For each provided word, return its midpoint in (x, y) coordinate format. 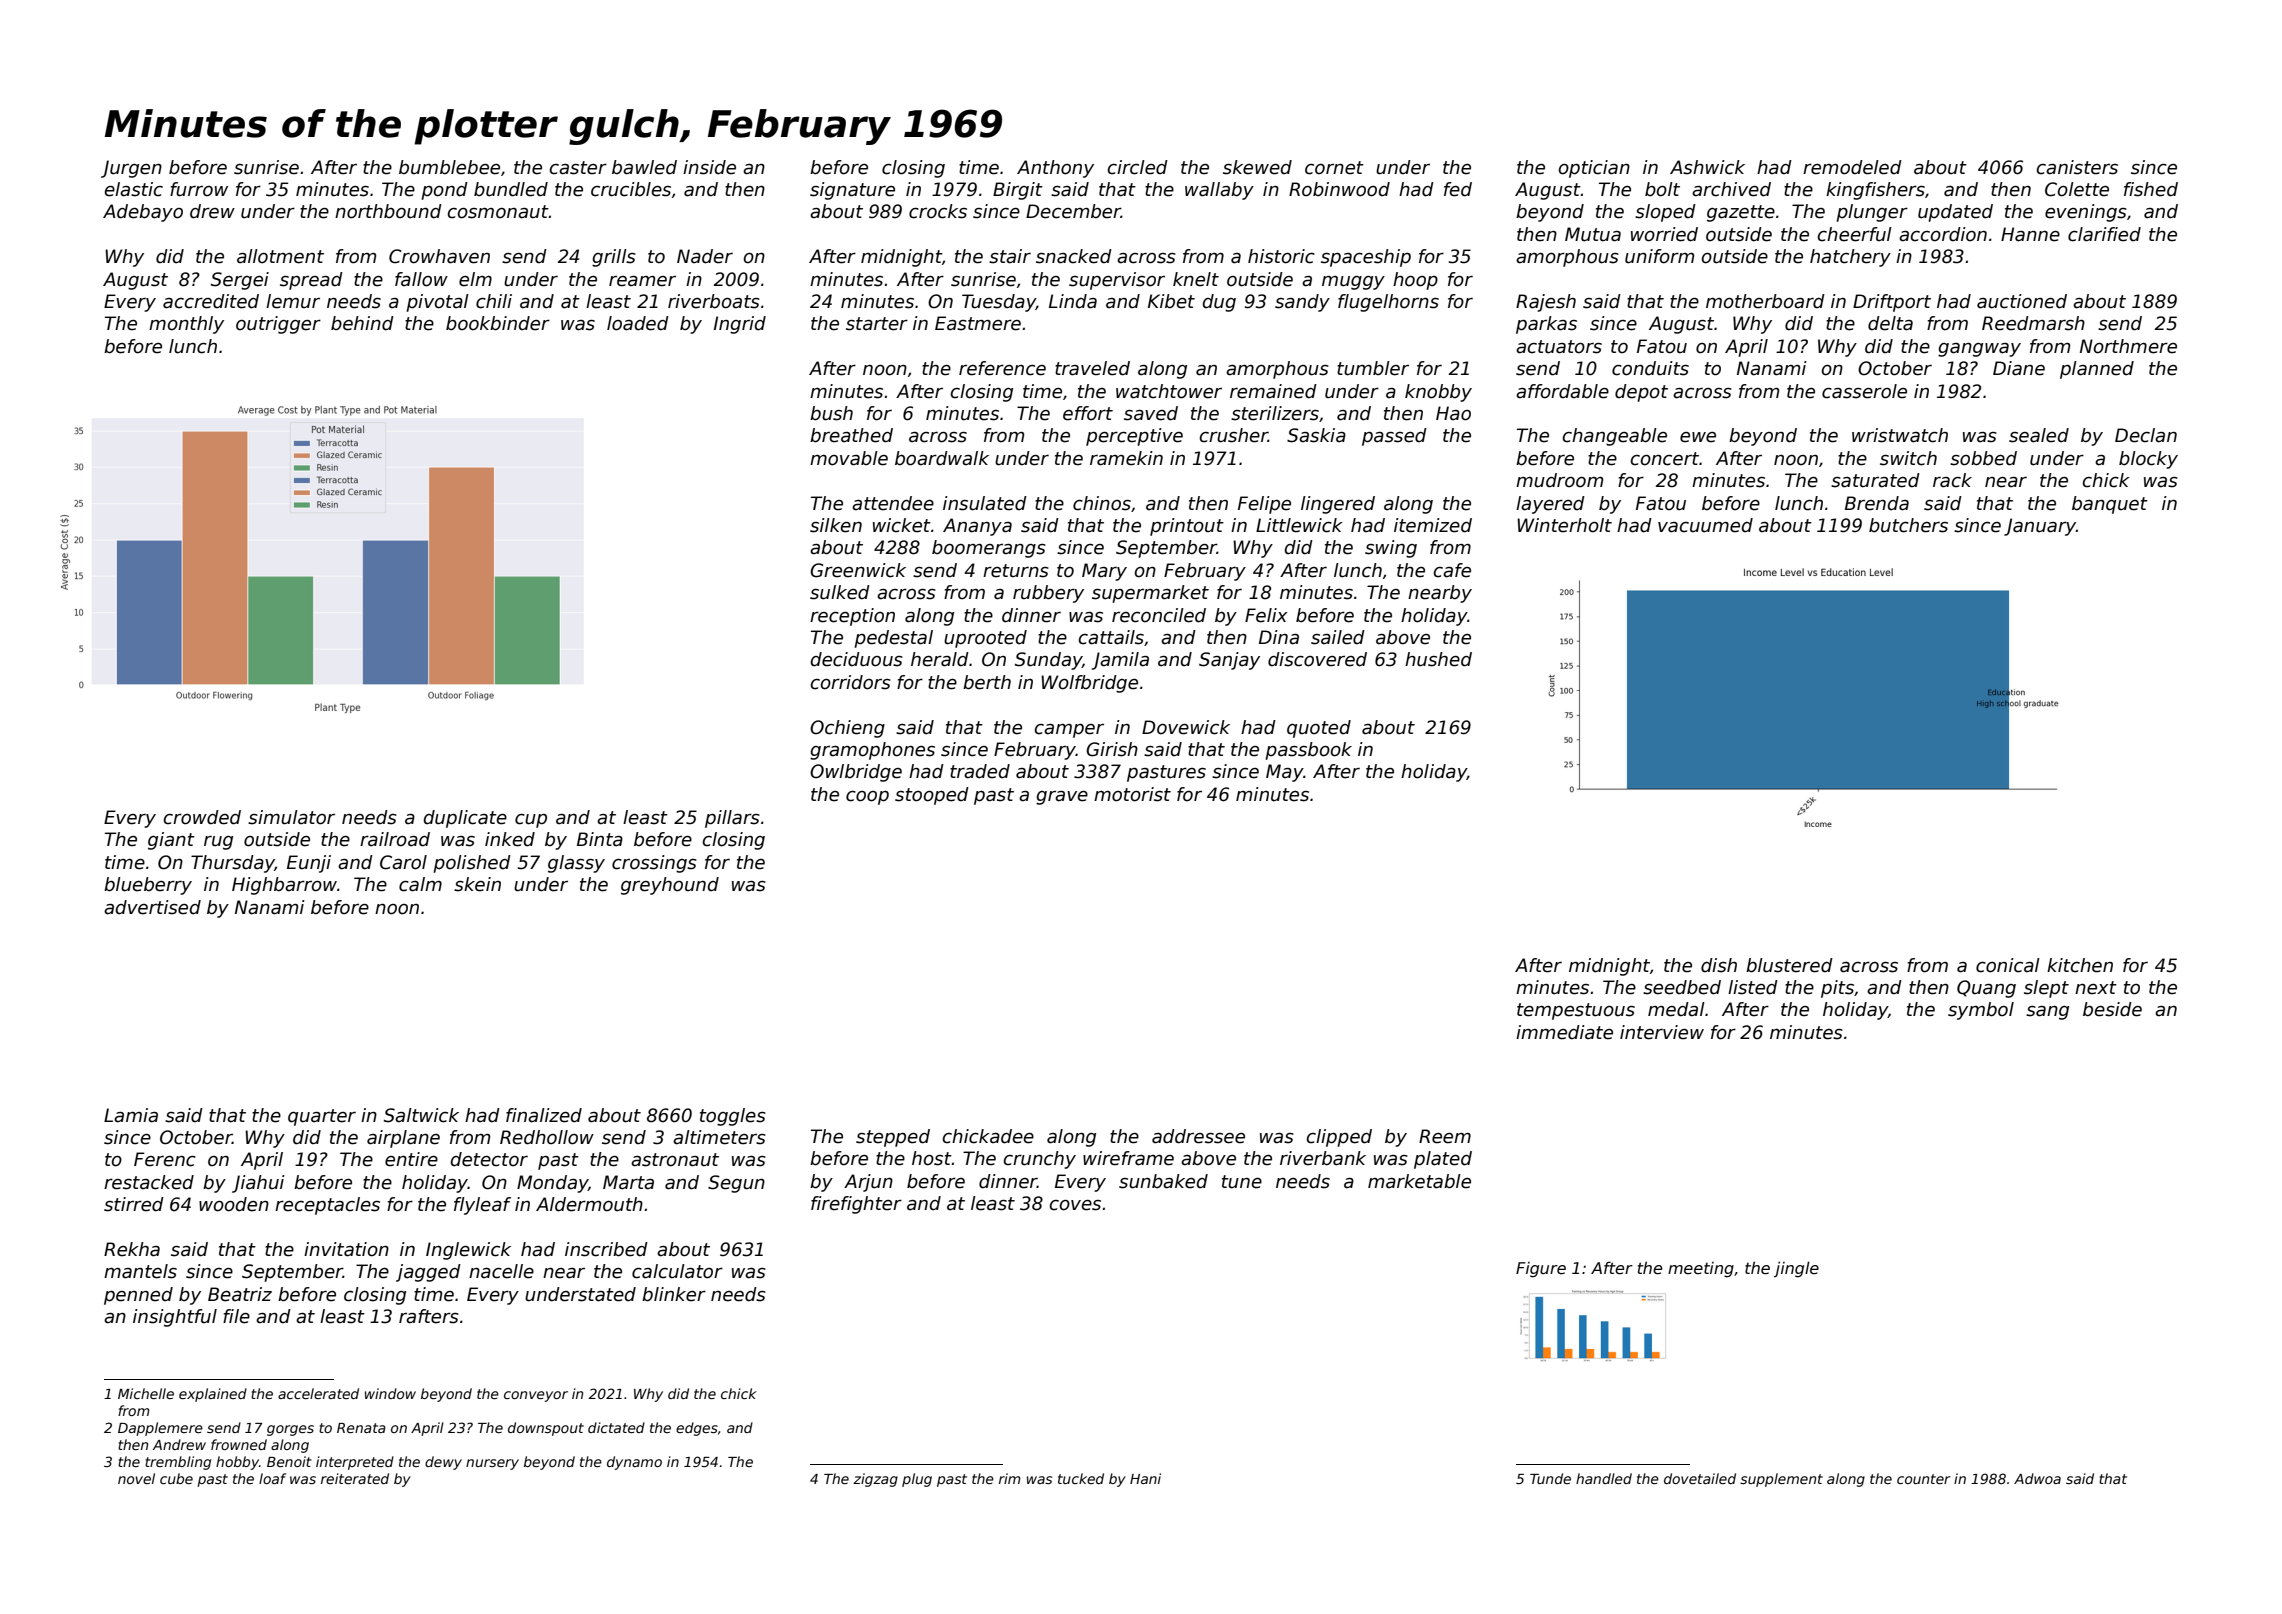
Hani (1145, 1478)
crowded (202, 817)
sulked (840, 592)
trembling (178, 1463)
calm (420, 884)
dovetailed (1700, 1478)
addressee (1198, 1136)
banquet (2110, 505)
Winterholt (1564, 525)
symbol (1981, 1011)
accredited (211, 301)
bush (831, 413)
